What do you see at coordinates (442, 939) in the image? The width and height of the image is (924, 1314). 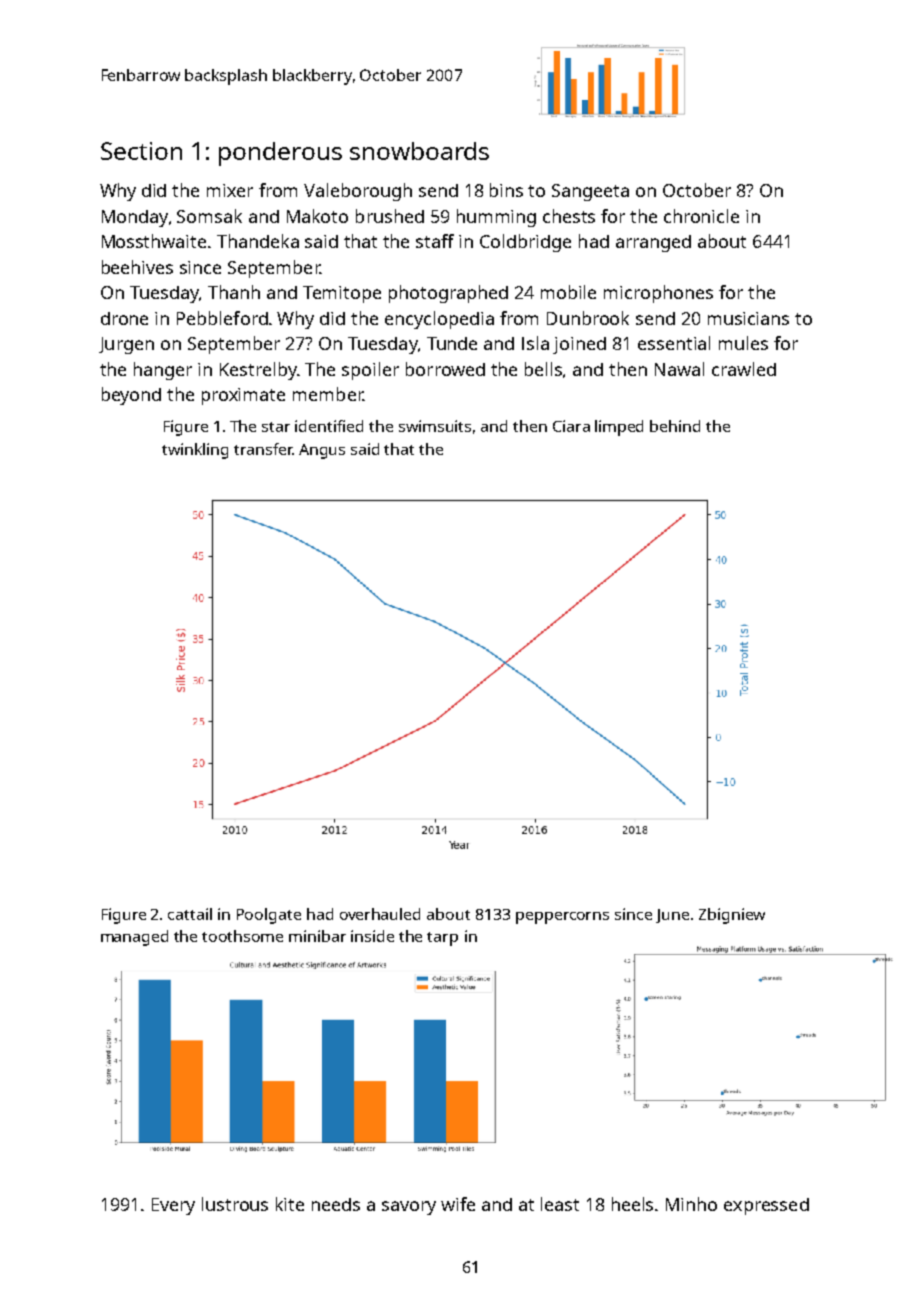 I see `tarp` at bounding box center [442, 939].
